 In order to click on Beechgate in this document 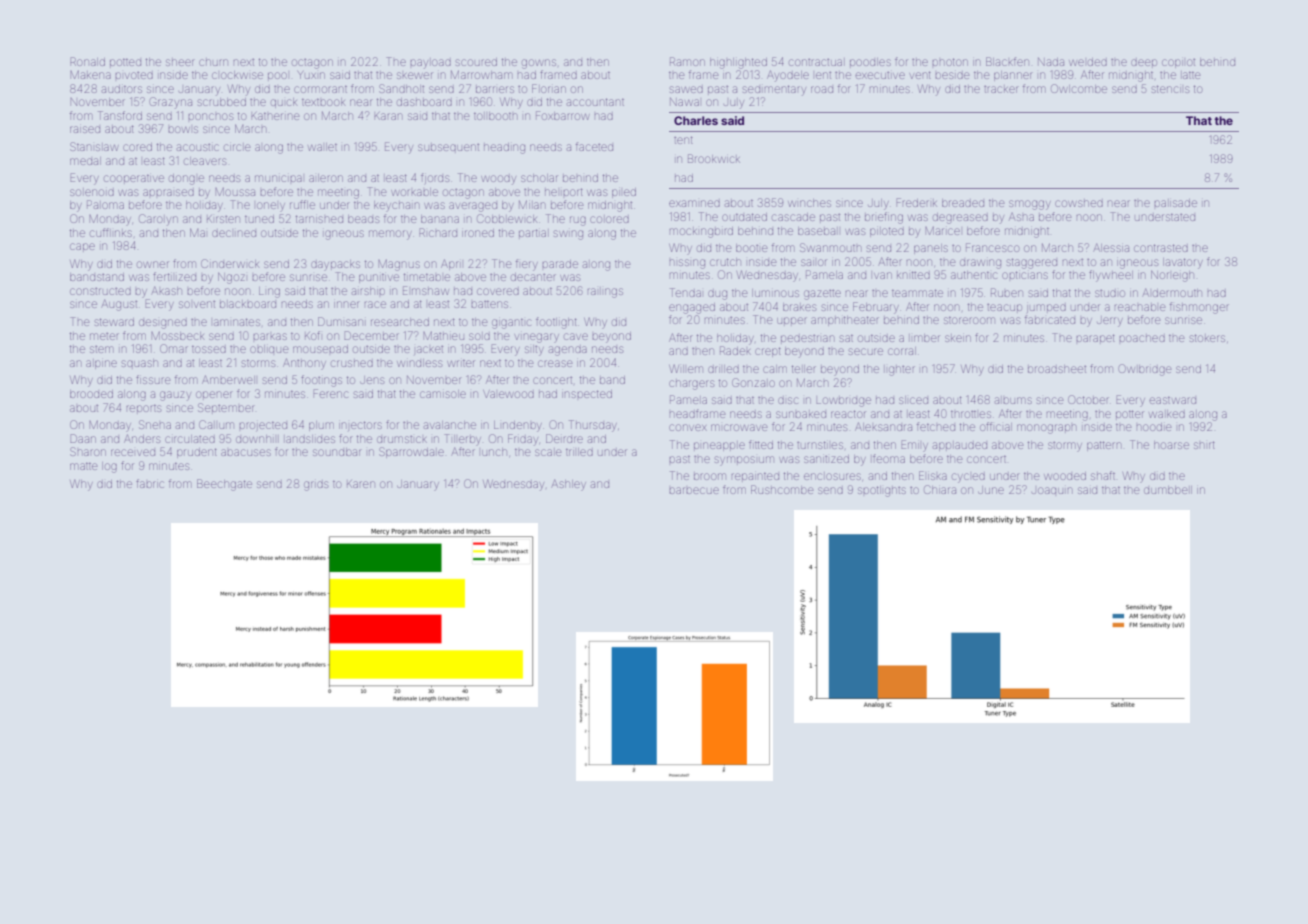, I will do `click(224, 485)`.
